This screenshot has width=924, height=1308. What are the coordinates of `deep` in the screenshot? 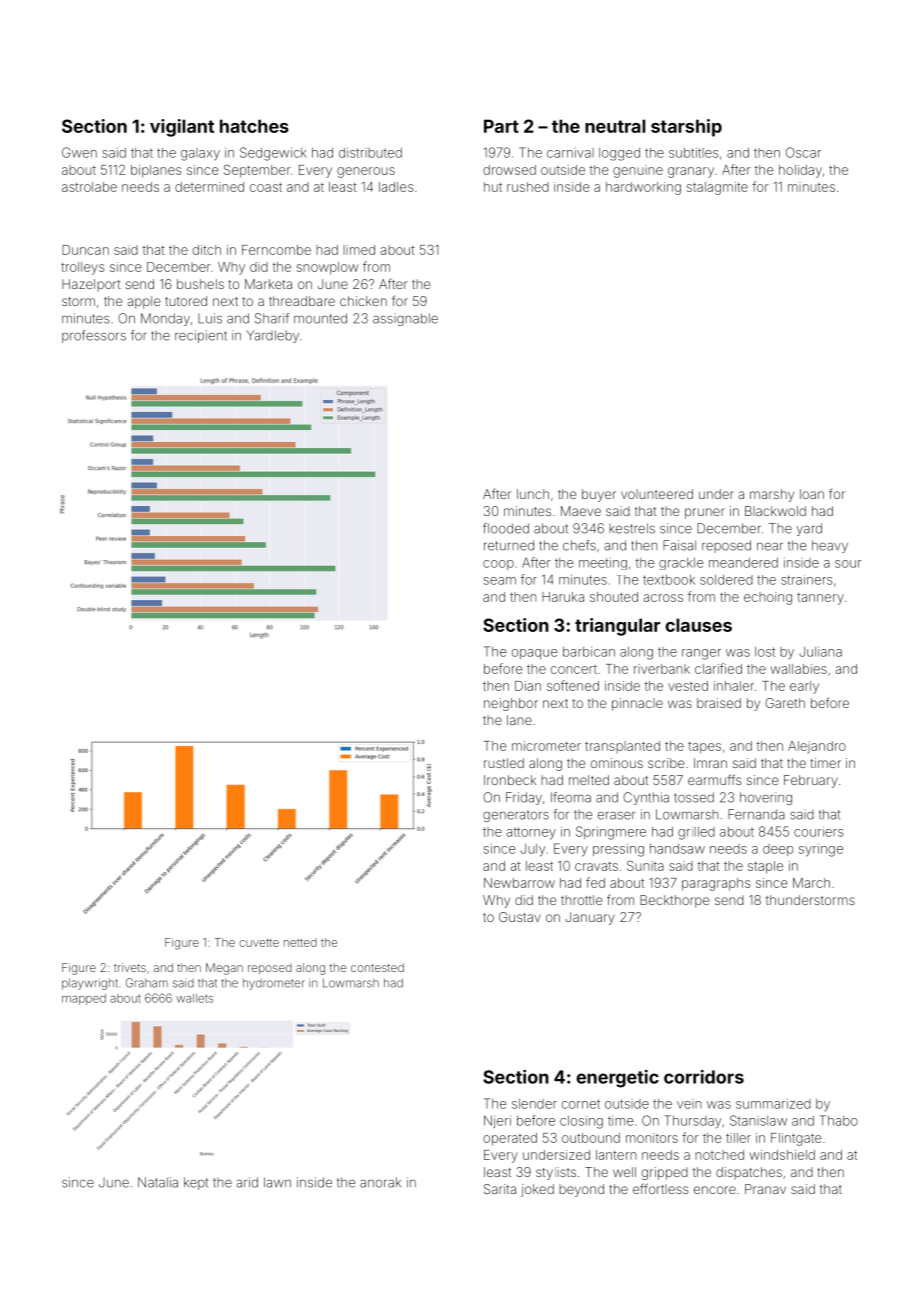 It's located at (778, 850).
